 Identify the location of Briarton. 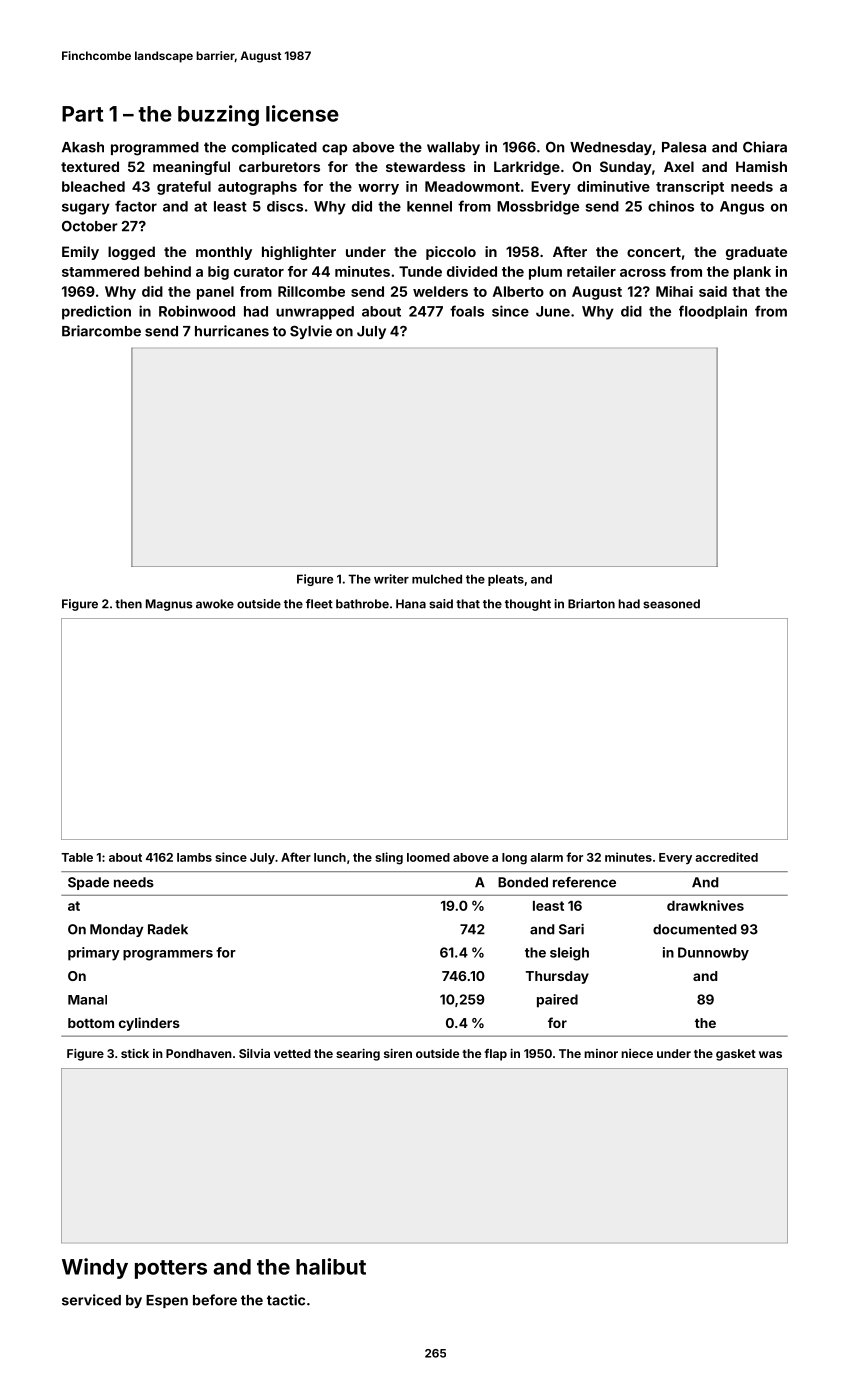
(591, 604).
